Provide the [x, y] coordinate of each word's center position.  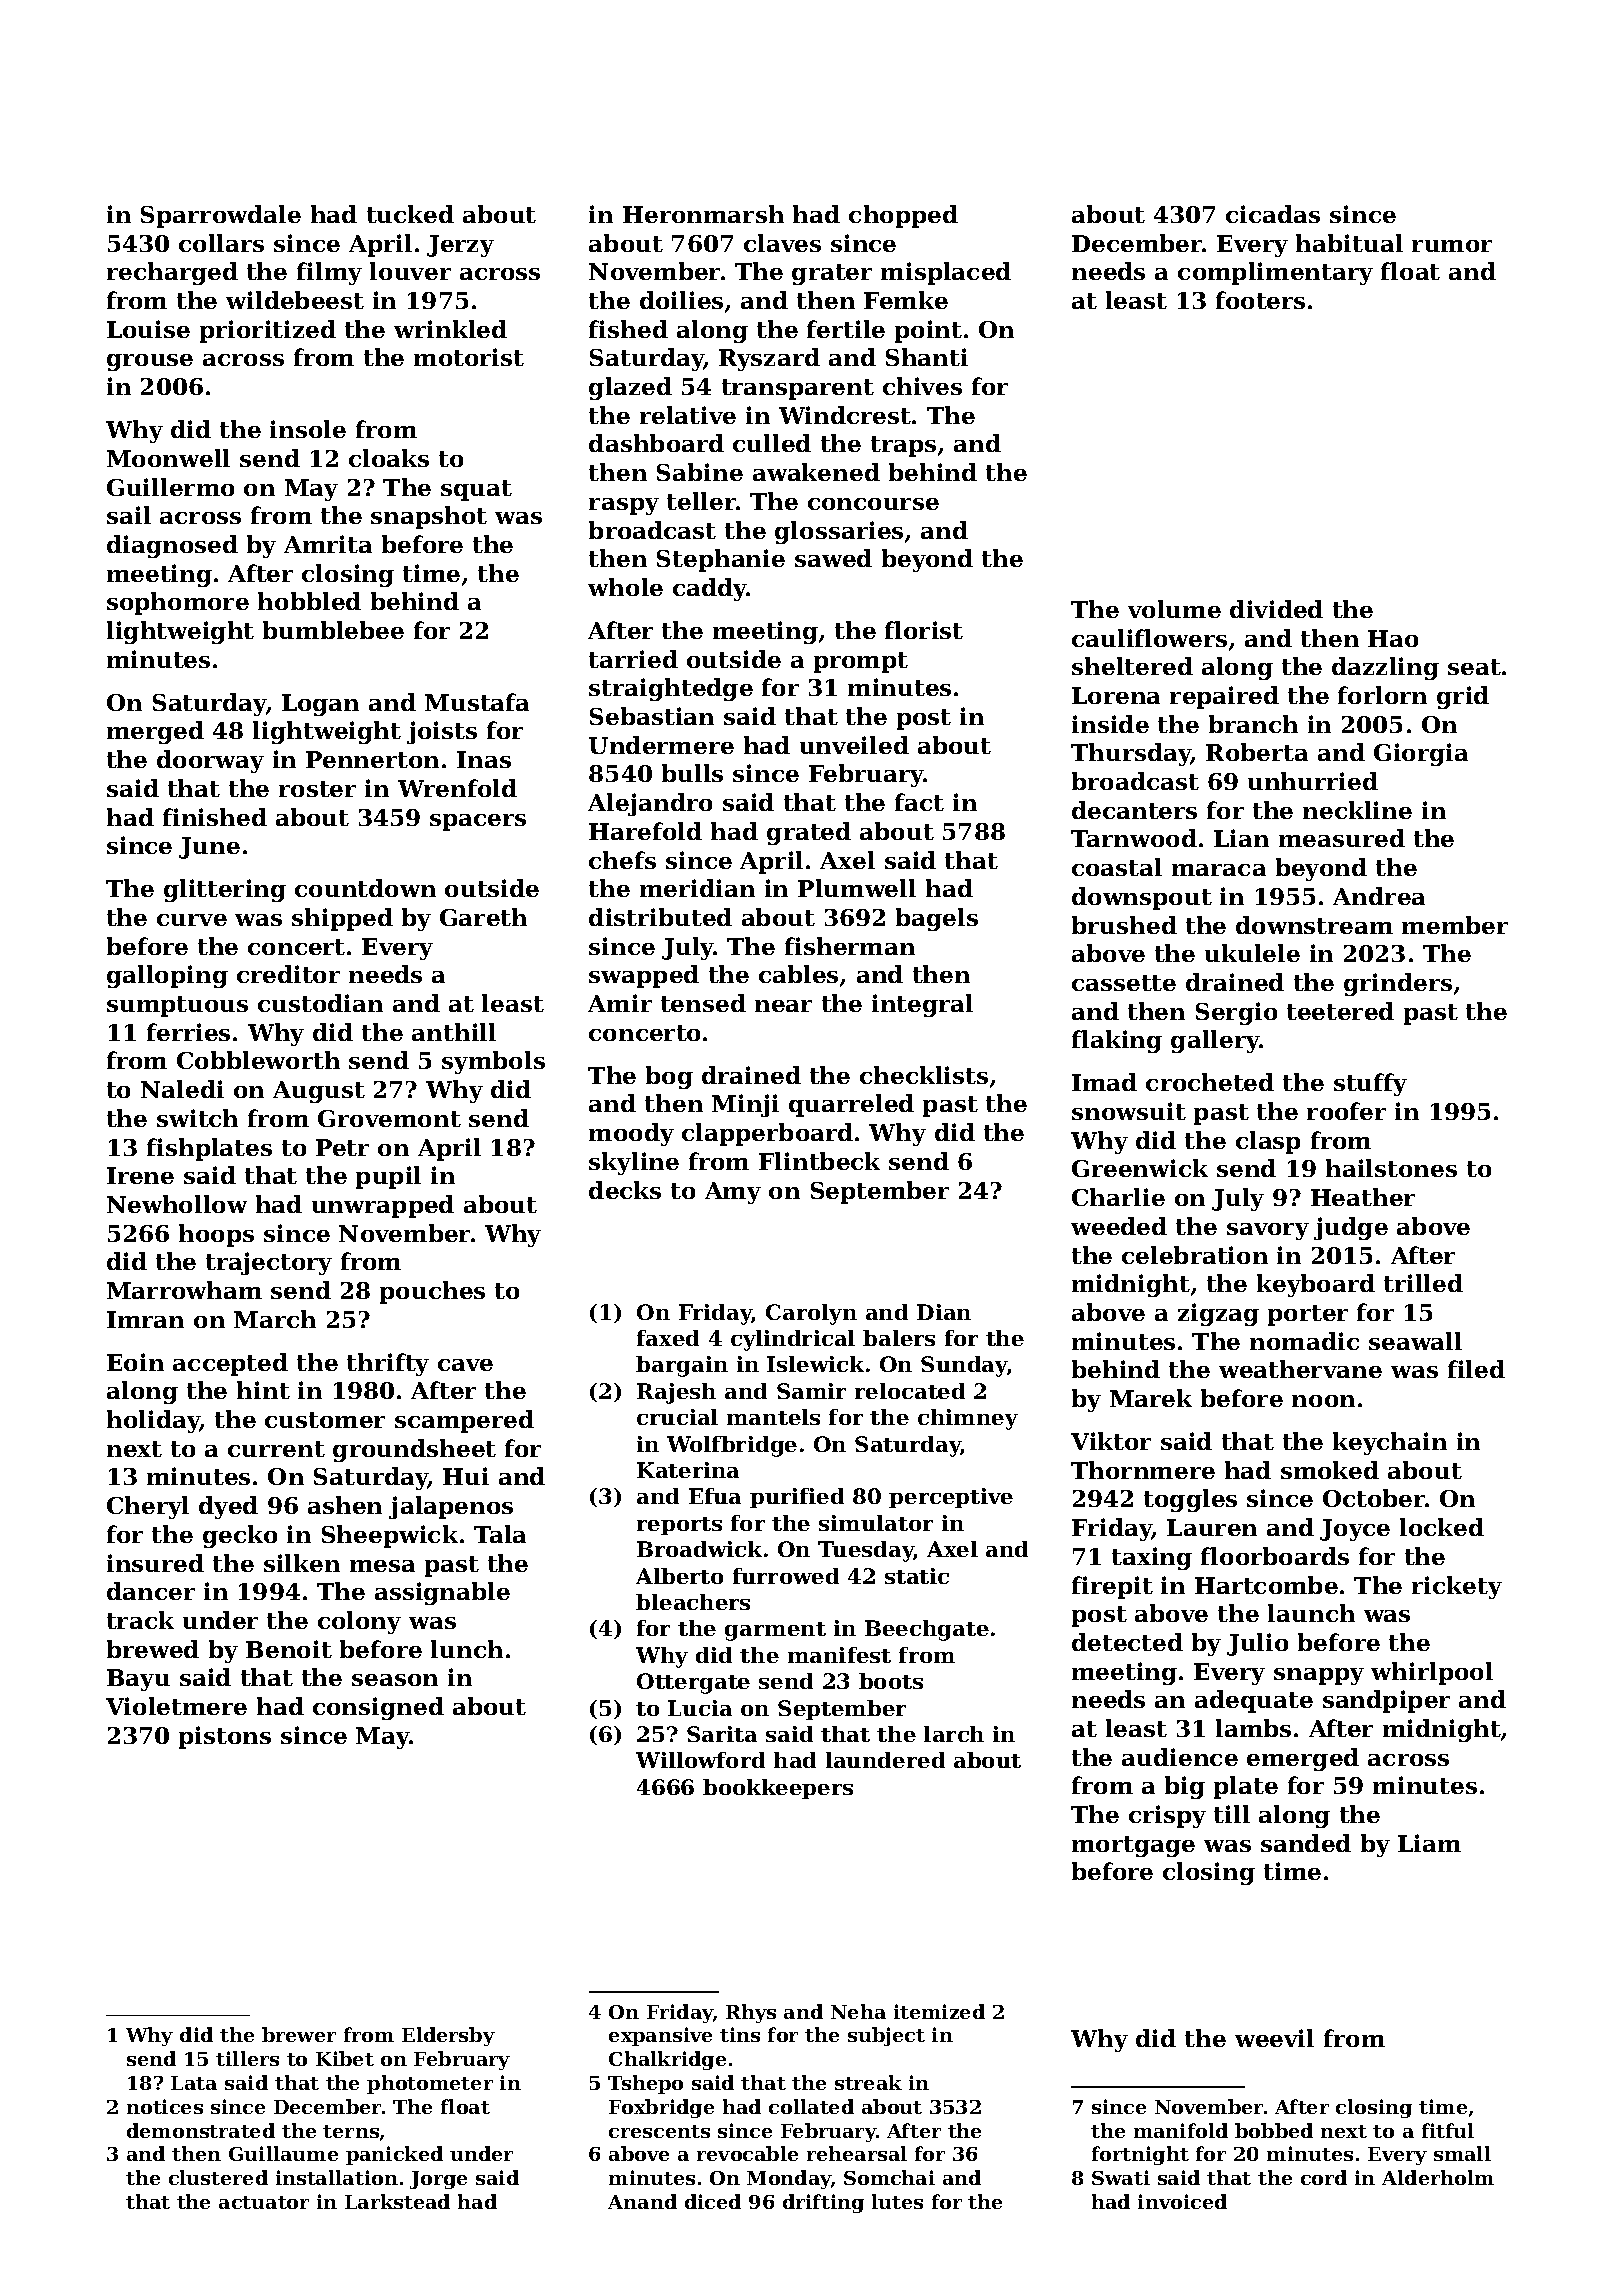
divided [1276, 609]
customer [325, 1420]
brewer [299, 2034]
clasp [1268, 1142]
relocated [910, 1391]
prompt [861, 662]
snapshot [429, 517]
